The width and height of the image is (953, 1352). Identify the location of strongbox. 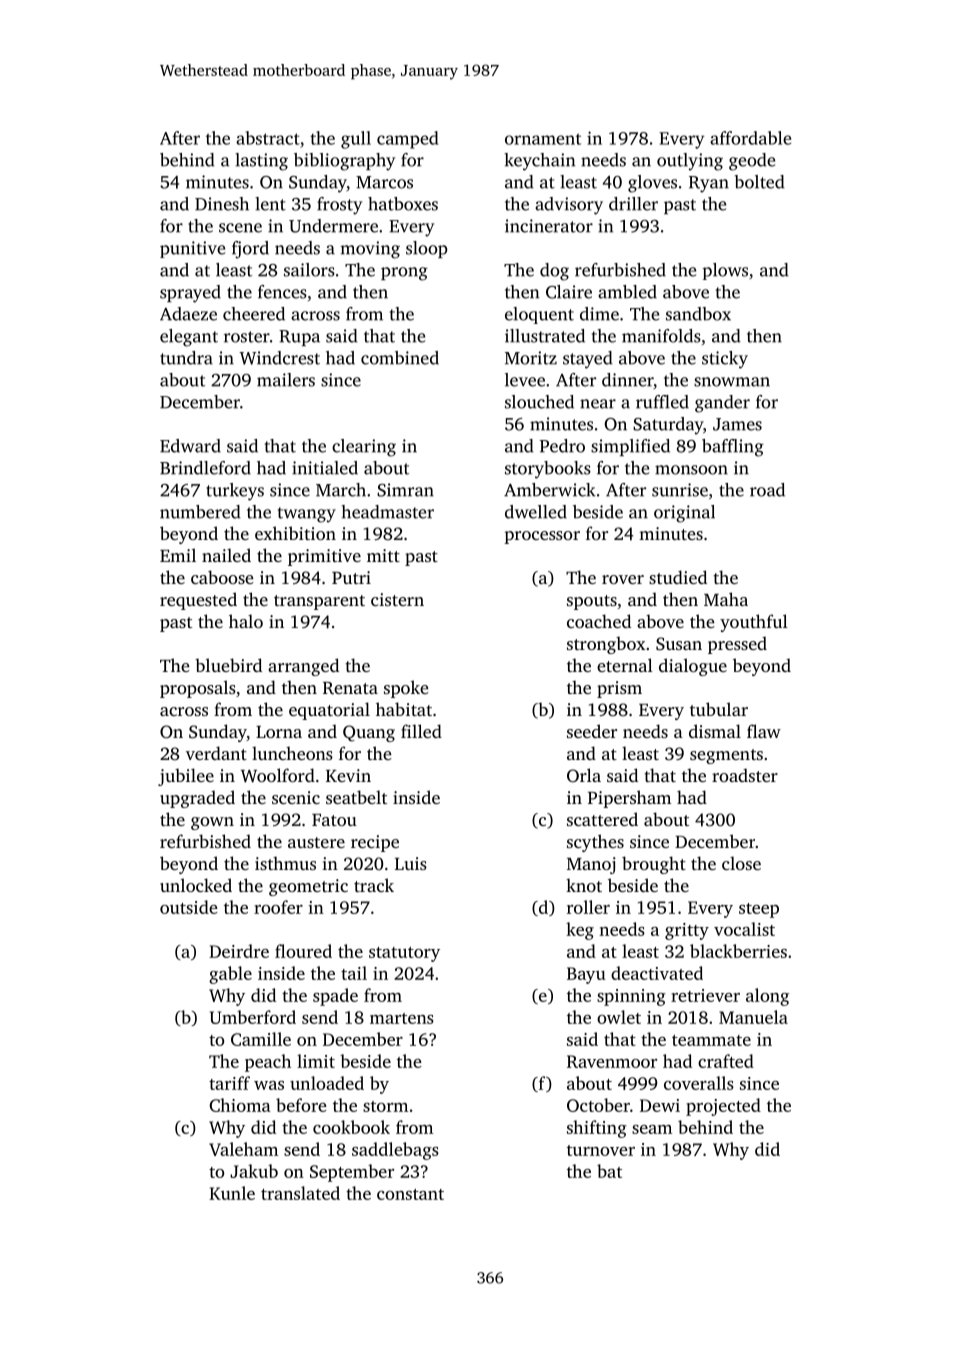
(606, 645).
